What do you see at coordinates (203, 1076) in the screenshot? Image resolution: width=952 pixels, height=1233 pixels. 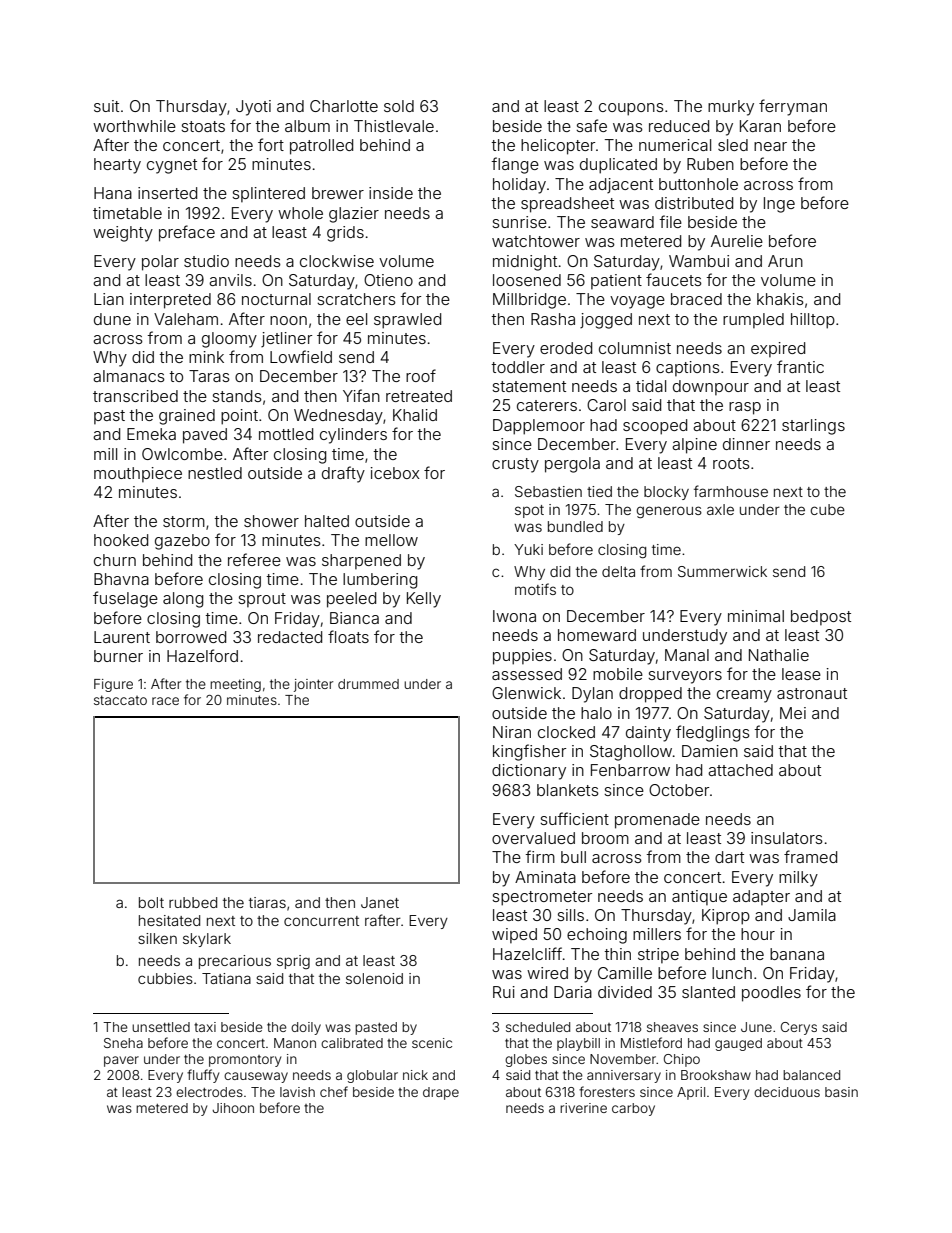 I see `fluffy` at bounding box center [203, 1076].
